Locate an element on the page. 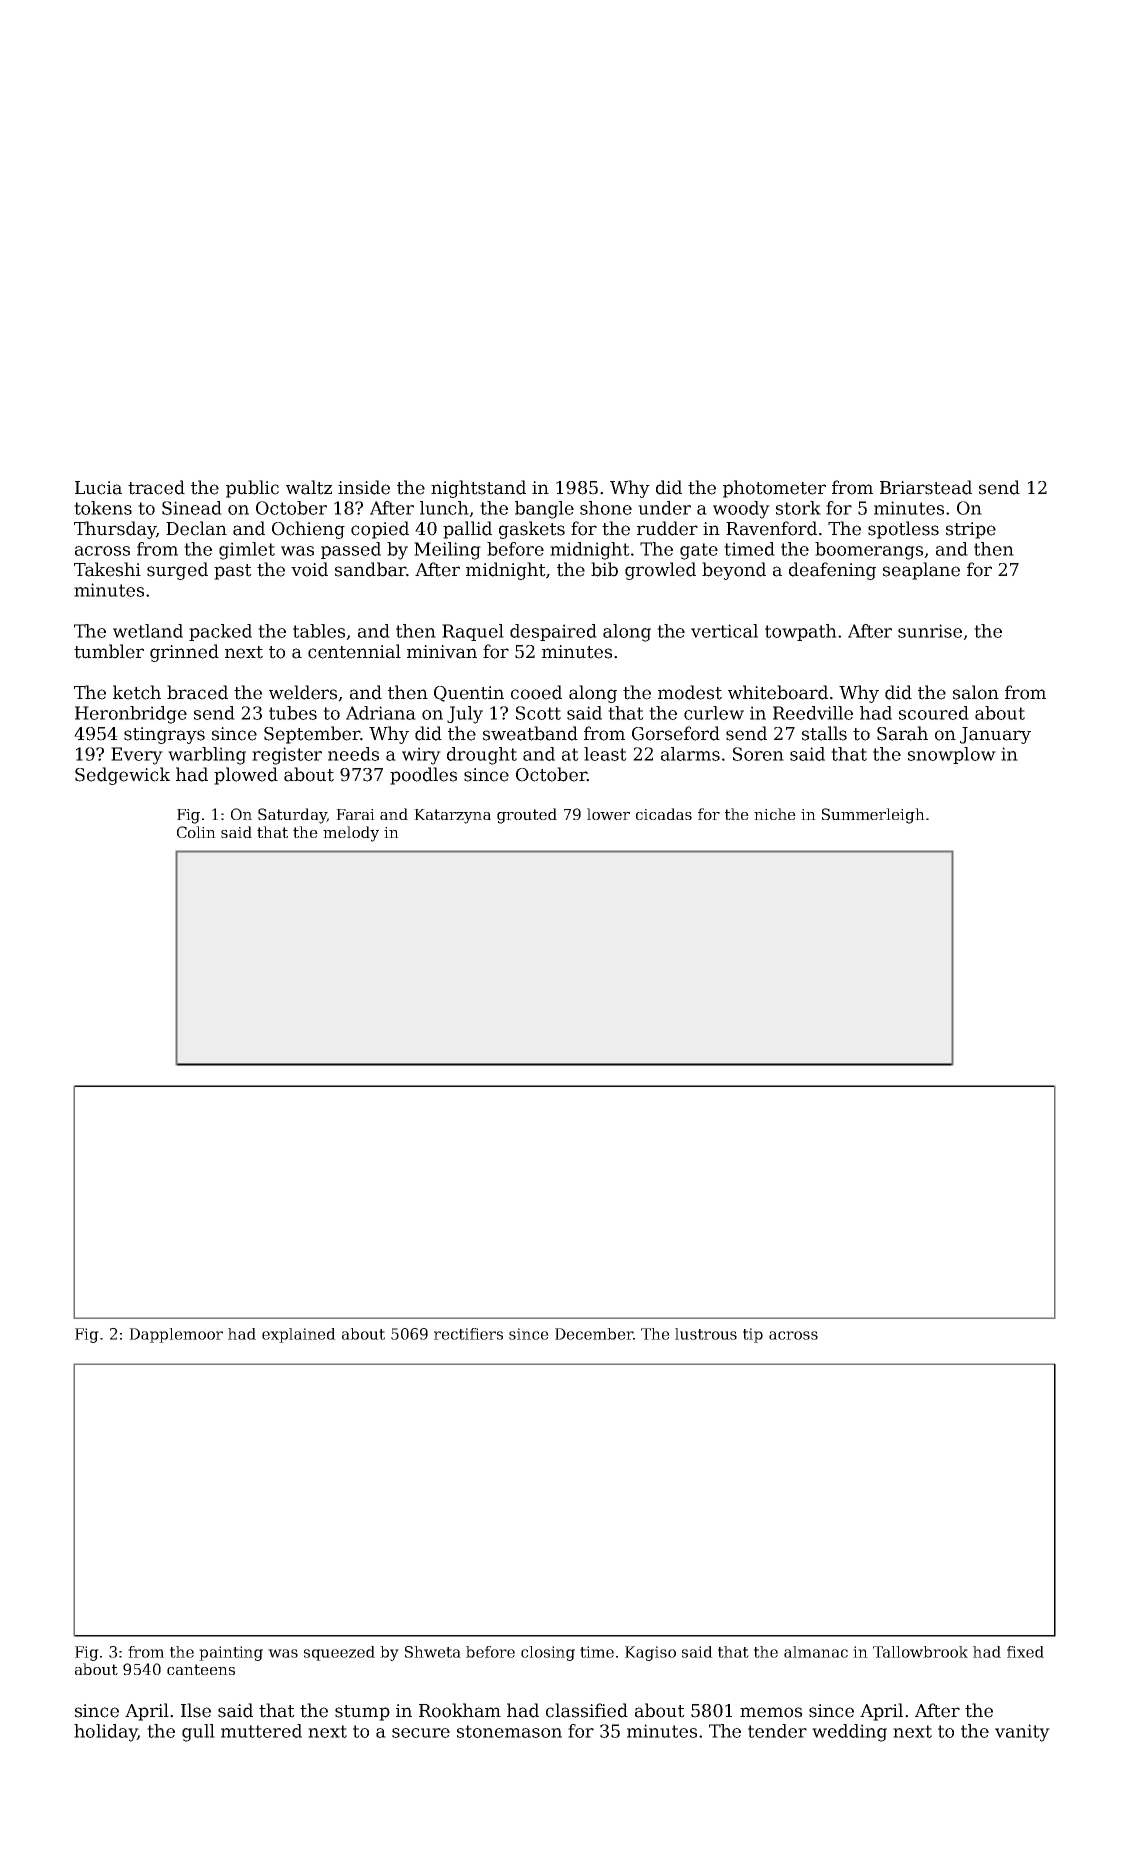  grouted is located at coordinates (527, 816).
